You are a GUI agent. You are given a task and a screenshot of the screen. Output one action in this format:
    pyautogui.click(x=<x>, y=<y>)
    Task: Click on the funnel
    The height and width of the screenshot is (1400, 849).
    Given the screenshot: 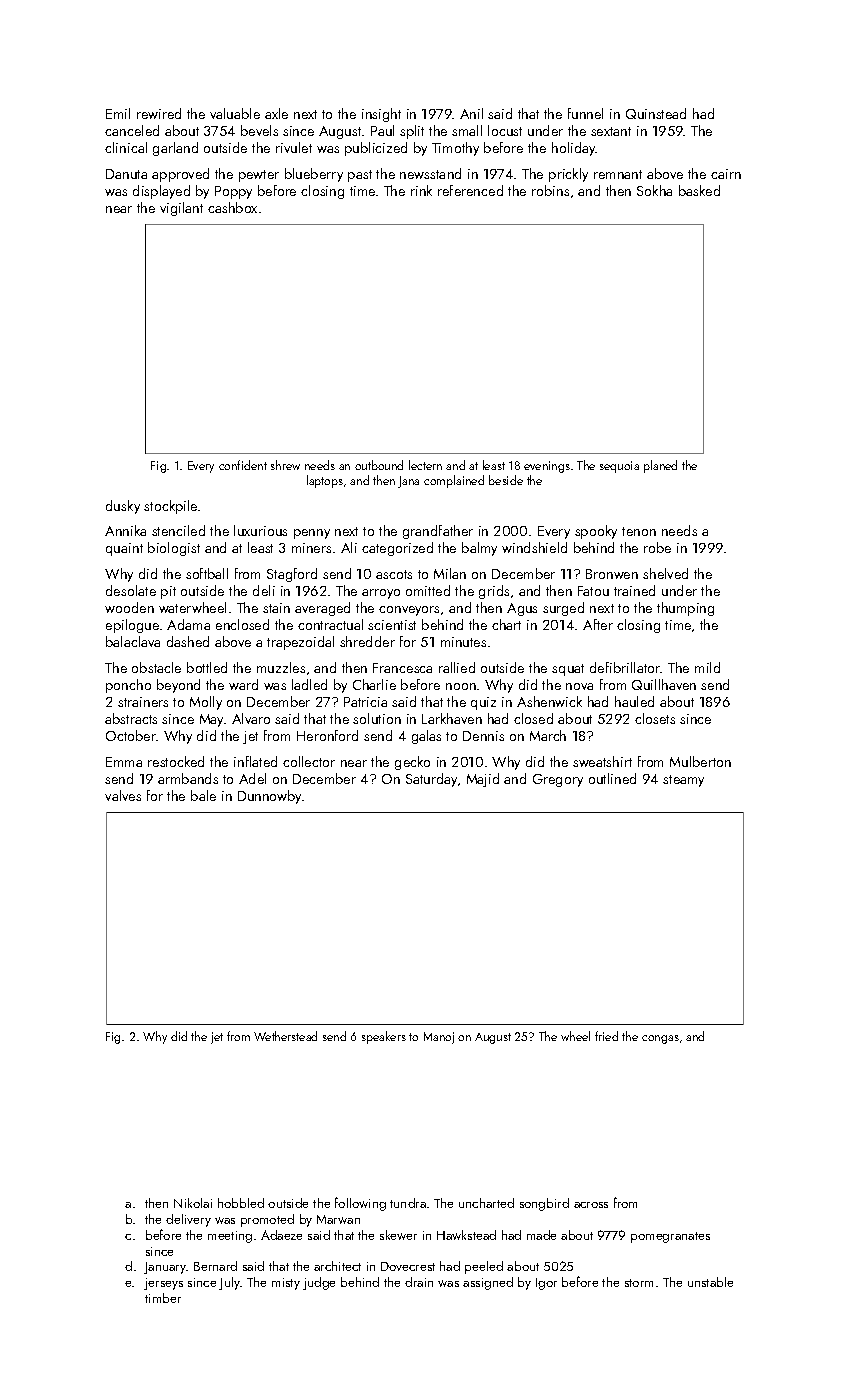 What is the action you would take?
    pyautogui.click(x=585, y=113)
